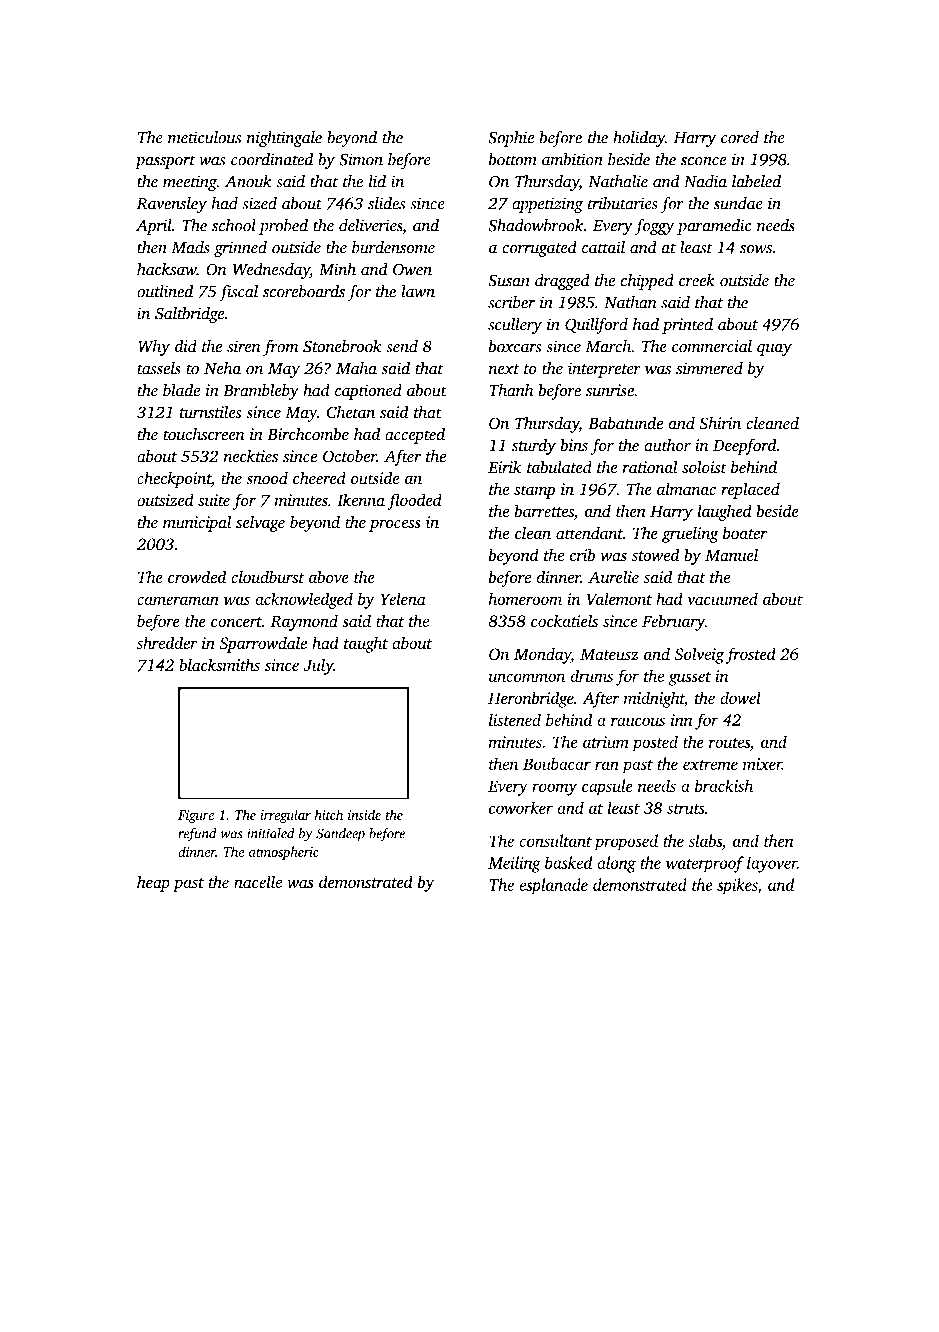 The image size is (939, 1332). Describe the element at coordinates (418, 291) in the document. I see `lawn` at that location.
